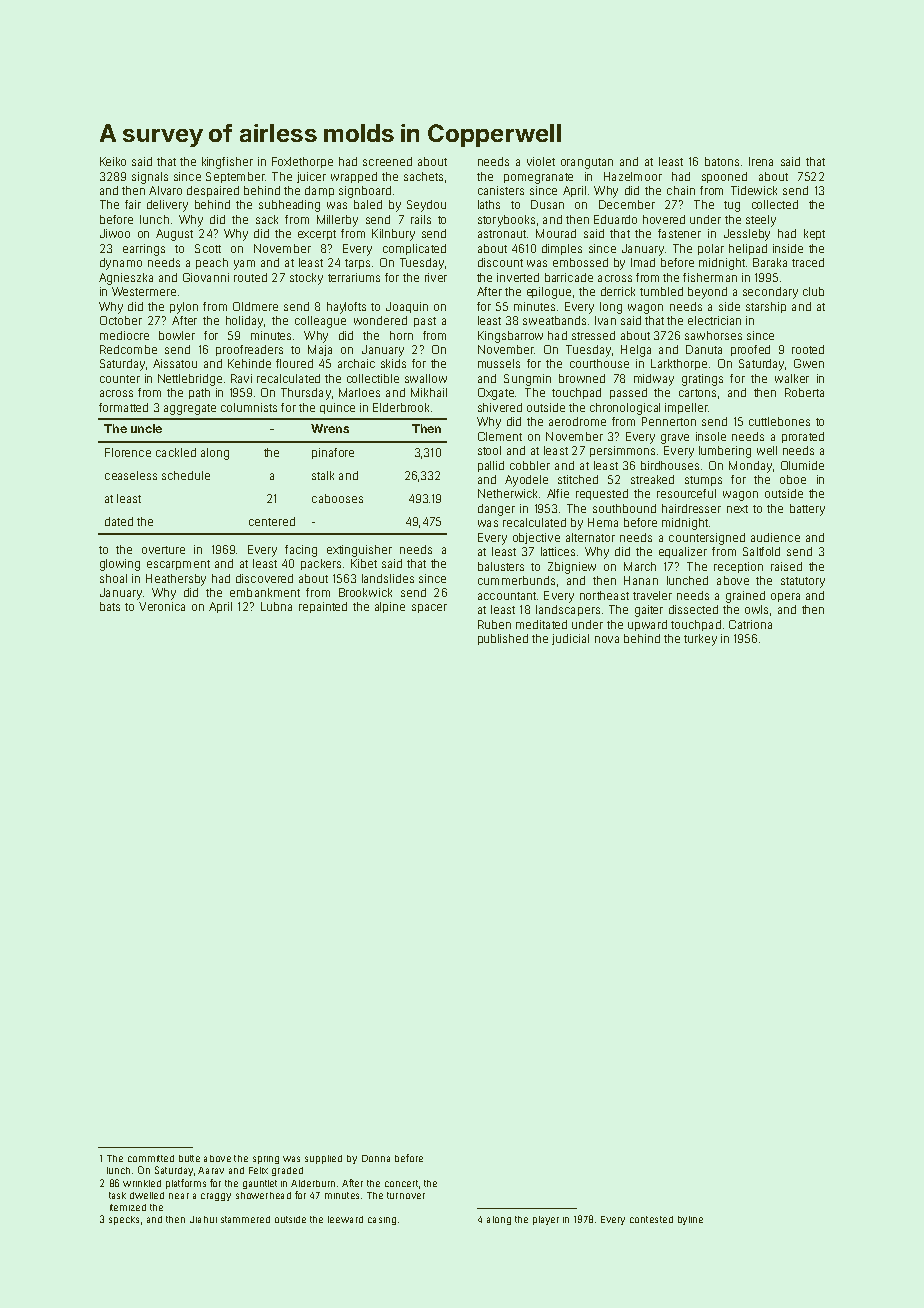  I want to click on butte, so click(189, 1158).
